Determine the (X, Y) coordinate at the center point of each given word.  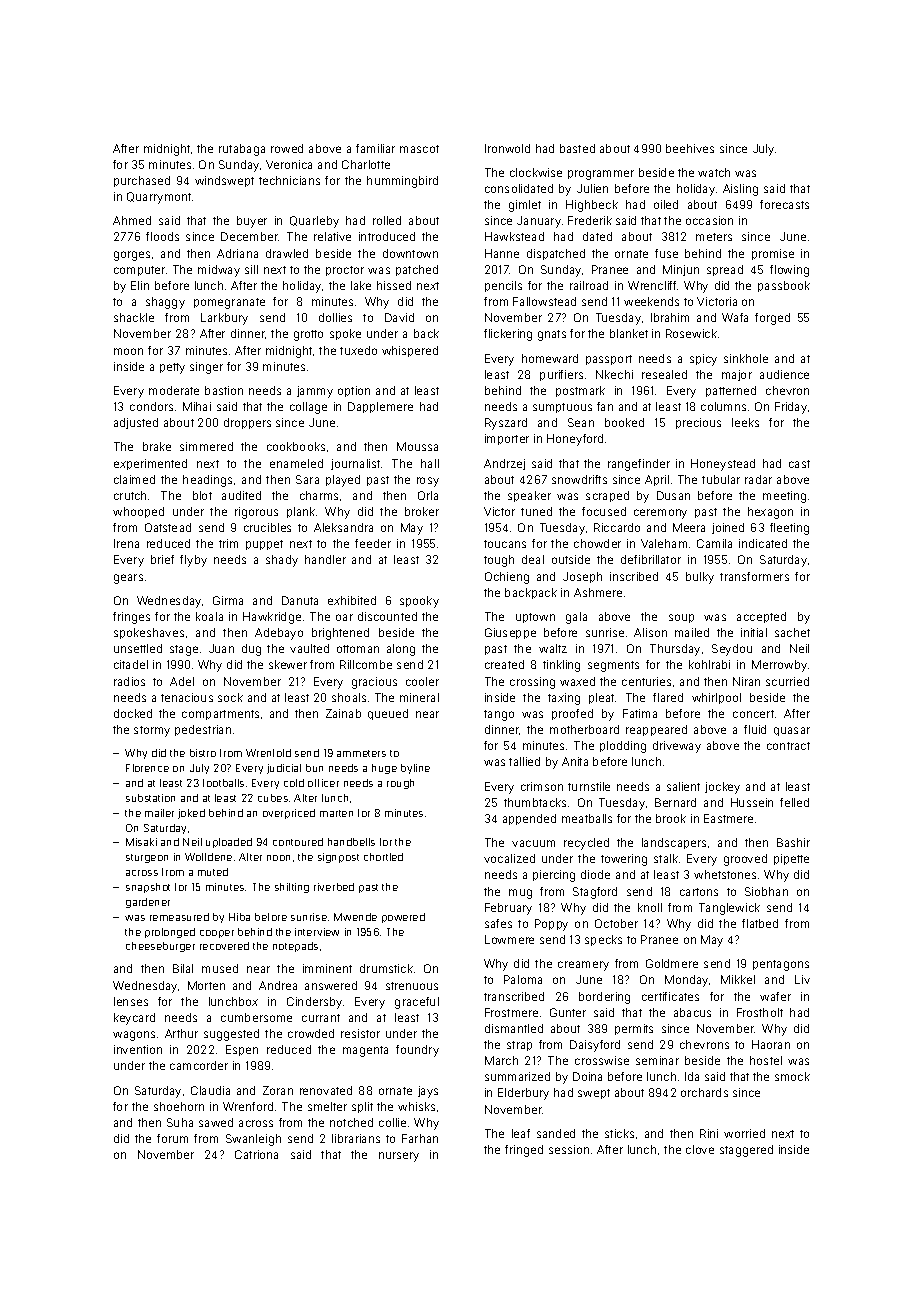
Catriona (256, 1154)
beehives (690, 148)
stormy (152, 731)
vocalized (509, 858)
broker (422, 511)
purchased (142, 181)
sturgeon (147, 858)
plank (301, 512)
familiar (375, 148)
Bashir (793, 842)
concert (753, 714)
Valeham (664, 543)
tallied (524, 761)
